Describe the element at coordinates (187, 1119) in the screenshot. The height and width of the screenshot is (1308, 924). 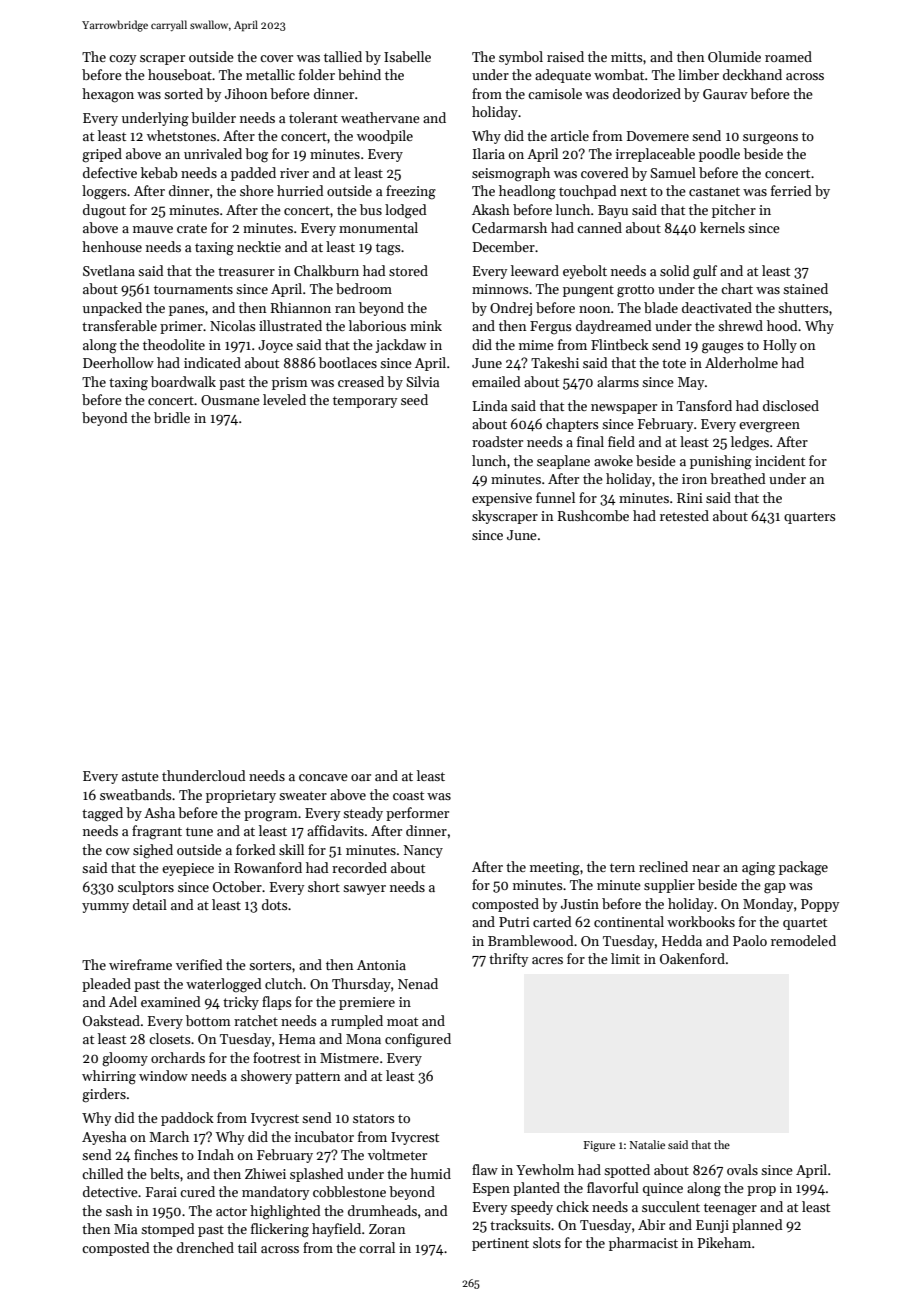
I see `paddock` at that location.
